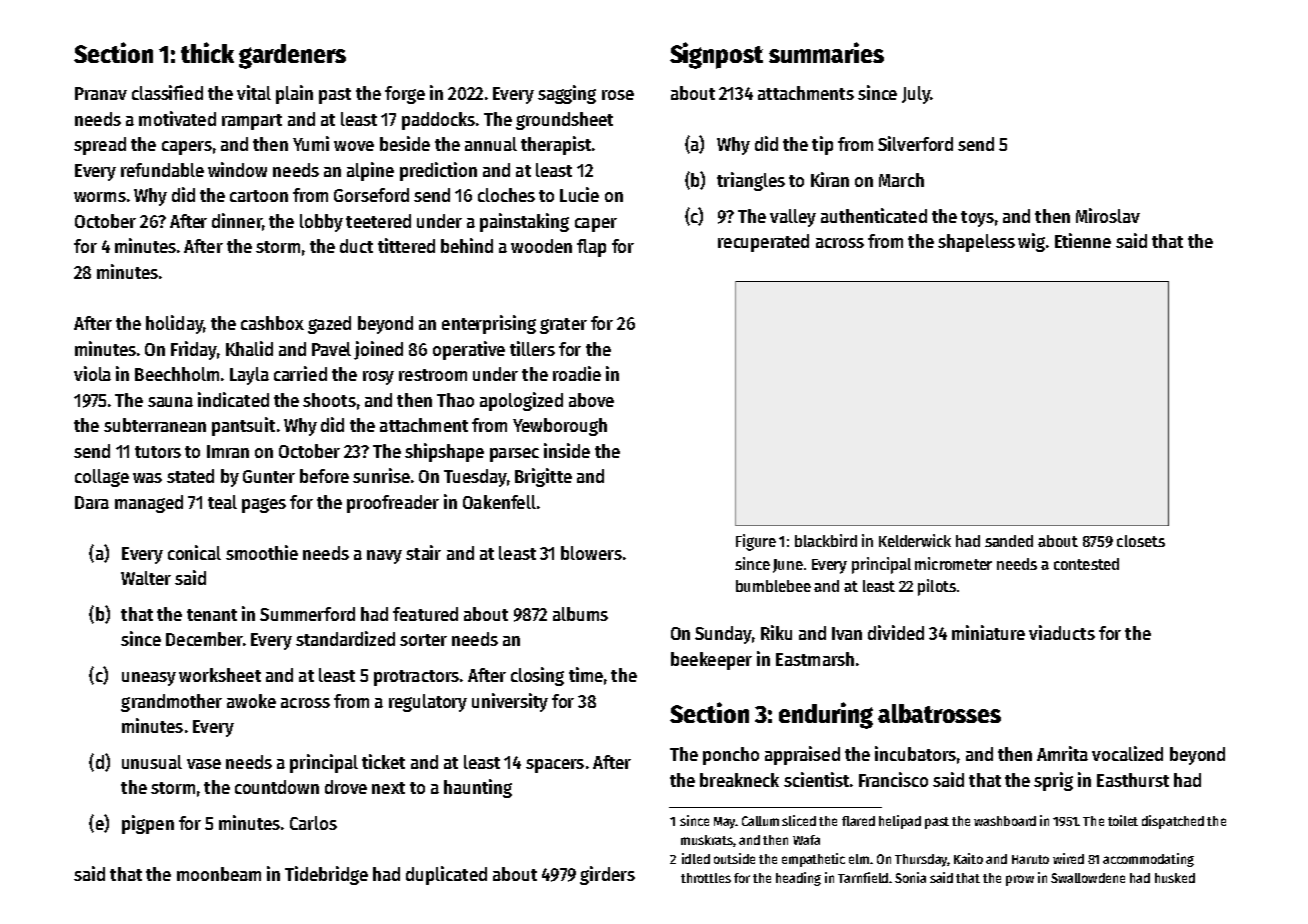  I want to click on vocalized, so click(1127, 753).
